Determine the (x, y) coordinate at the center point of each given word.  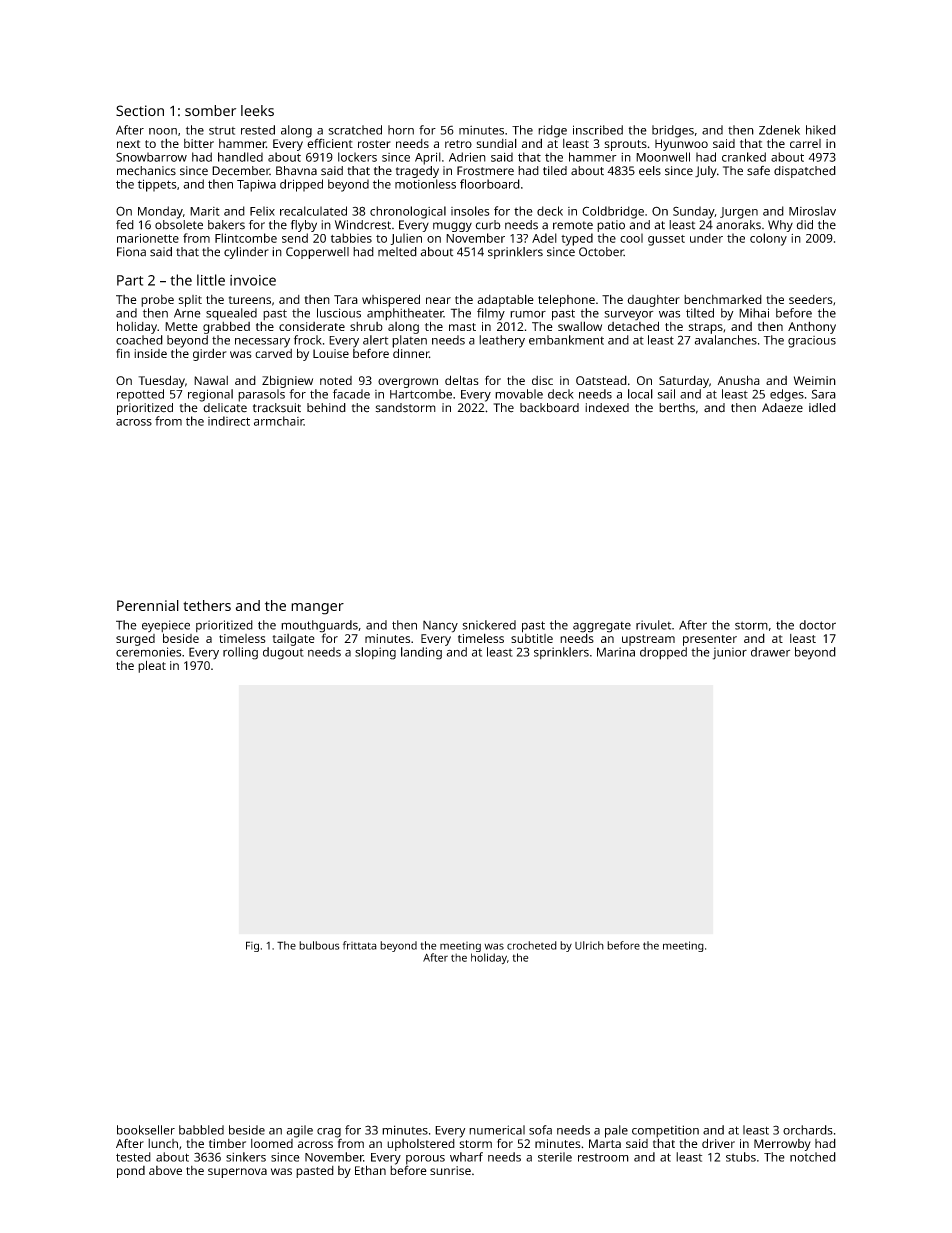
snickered (489, 625)
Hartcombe (421, 394)
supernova (237, 1173)
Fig (252, 946)
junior (730, 653)
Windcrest (363, 225)
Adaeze (782, 408)
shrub (366, 326)
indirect (229, 421)
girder (210, 354)
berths (677, 408)
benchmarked (723, 299)
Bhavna (296, 171)
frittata (360, 945)
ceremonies (148, 652)
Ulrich (589, 945)
